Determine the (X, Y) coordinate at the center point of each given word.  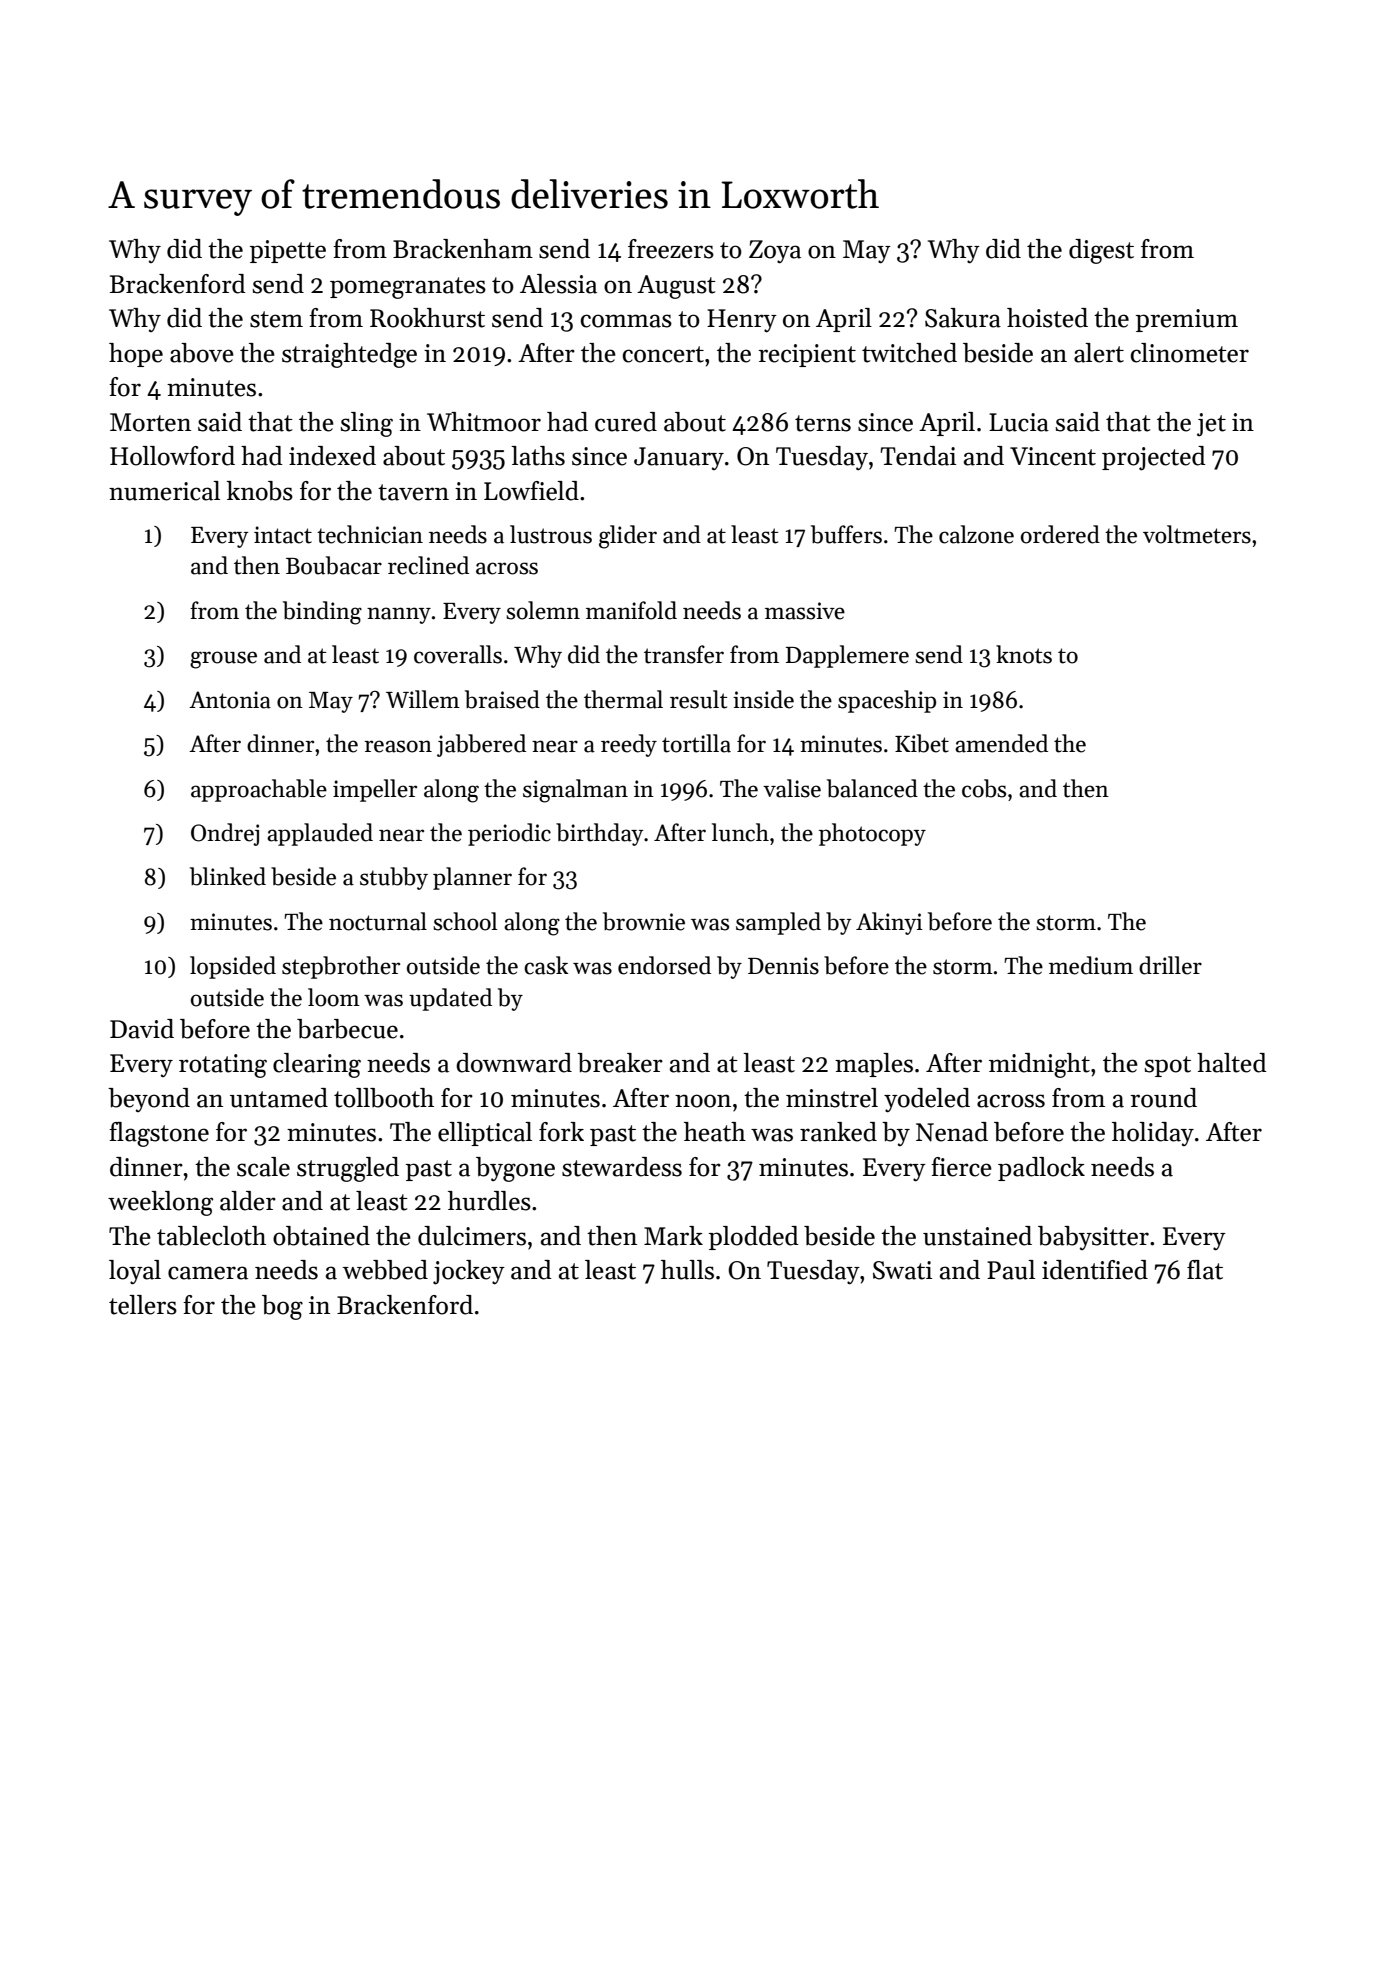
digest (1101, 251)
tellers (143, 1305)
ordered (1060, 534)
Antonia (230, 700)
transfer (684, 654)
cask (546, 965)
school (465, 921)
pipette (288, 251)
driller (1170, 965)
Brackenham (463, 249)
